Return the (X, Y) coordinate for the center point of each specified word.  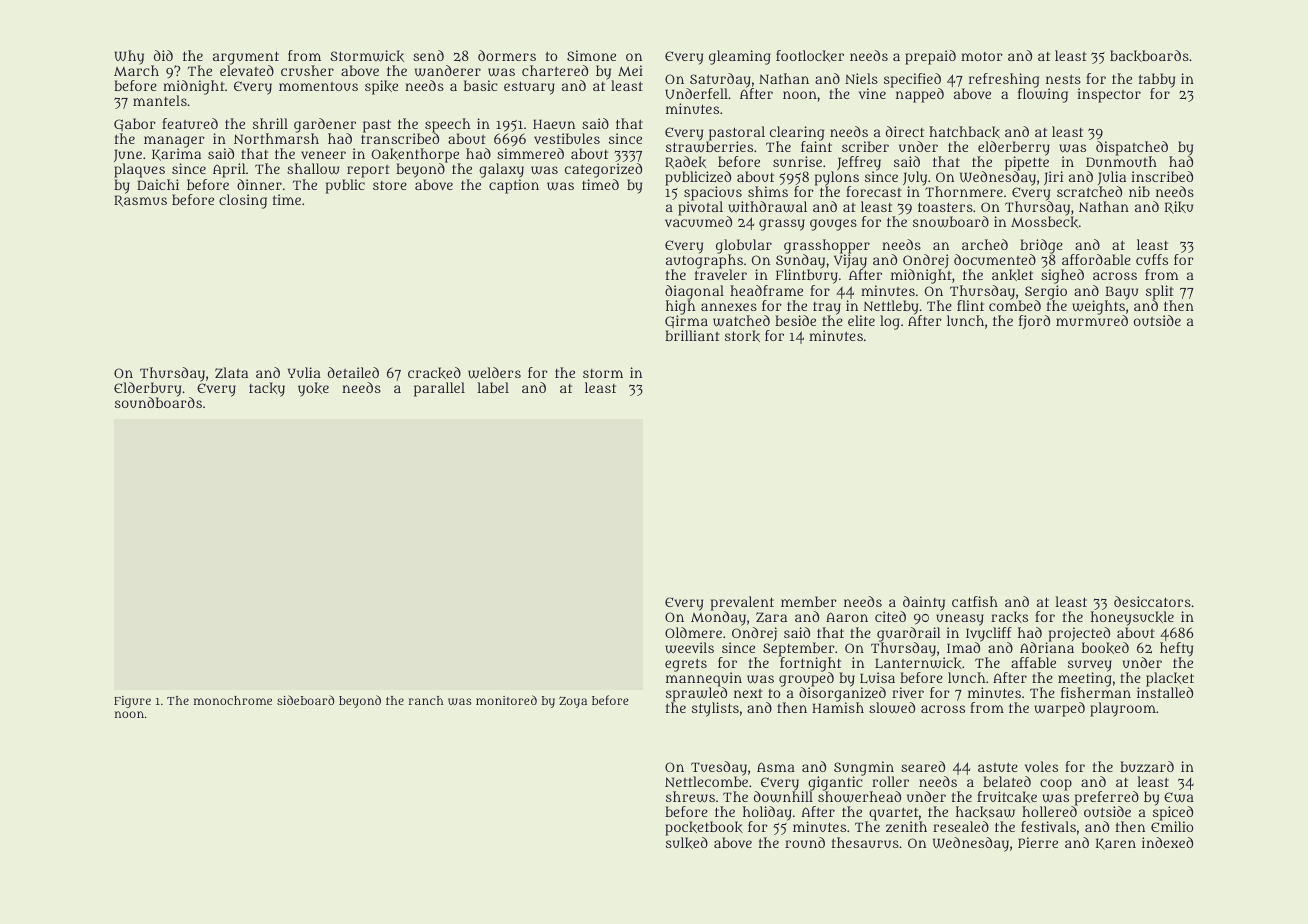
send (428, 55)
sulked (687, 843)
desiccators (1152, 601)
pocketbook (704, 828)
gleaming (740, 57)
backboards (1149, 56)
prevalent (742, 604)
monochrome (233, 700)
